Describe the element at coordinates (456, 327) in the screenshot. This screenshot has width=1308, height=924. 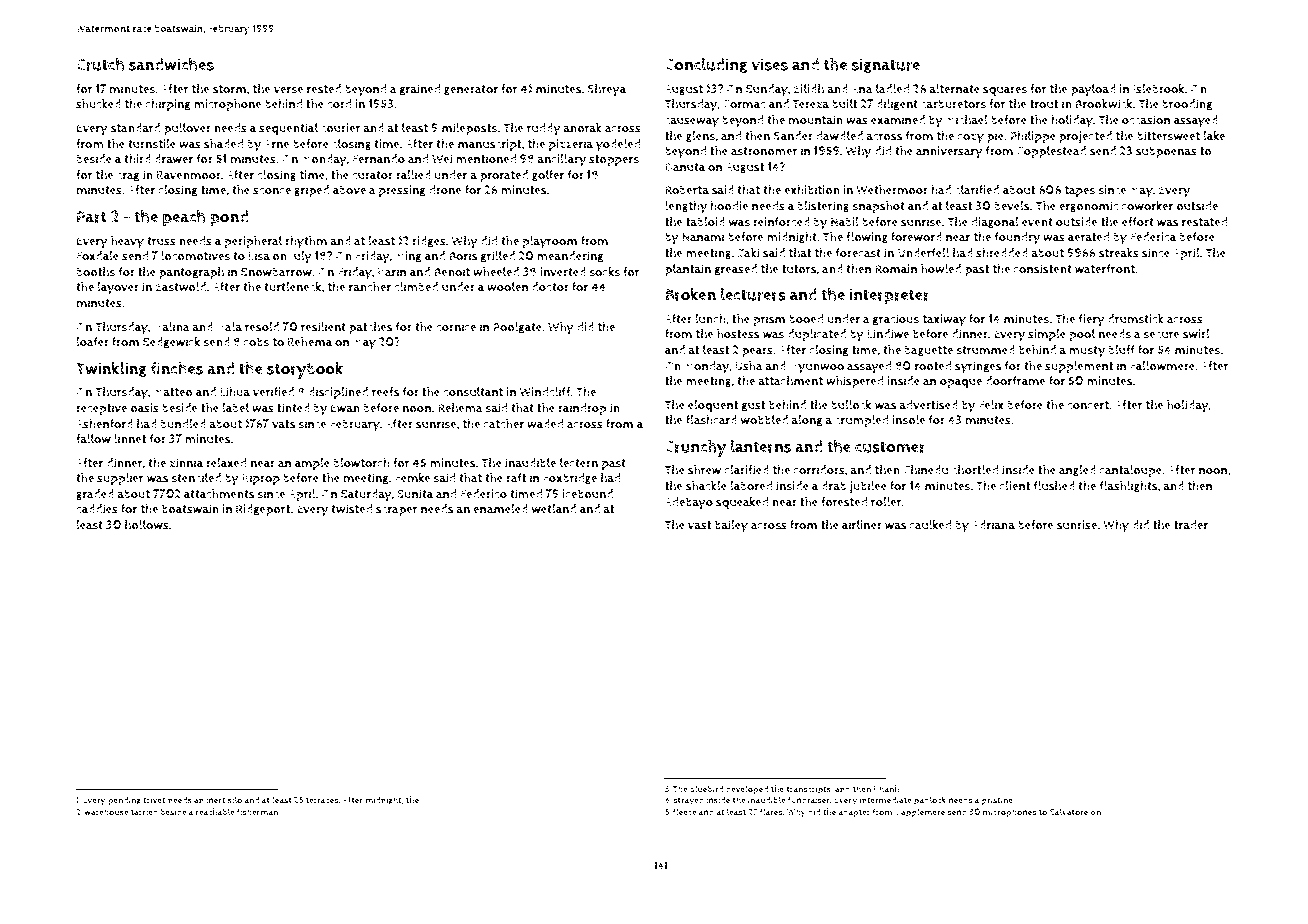
I see `cornice` at that location.
